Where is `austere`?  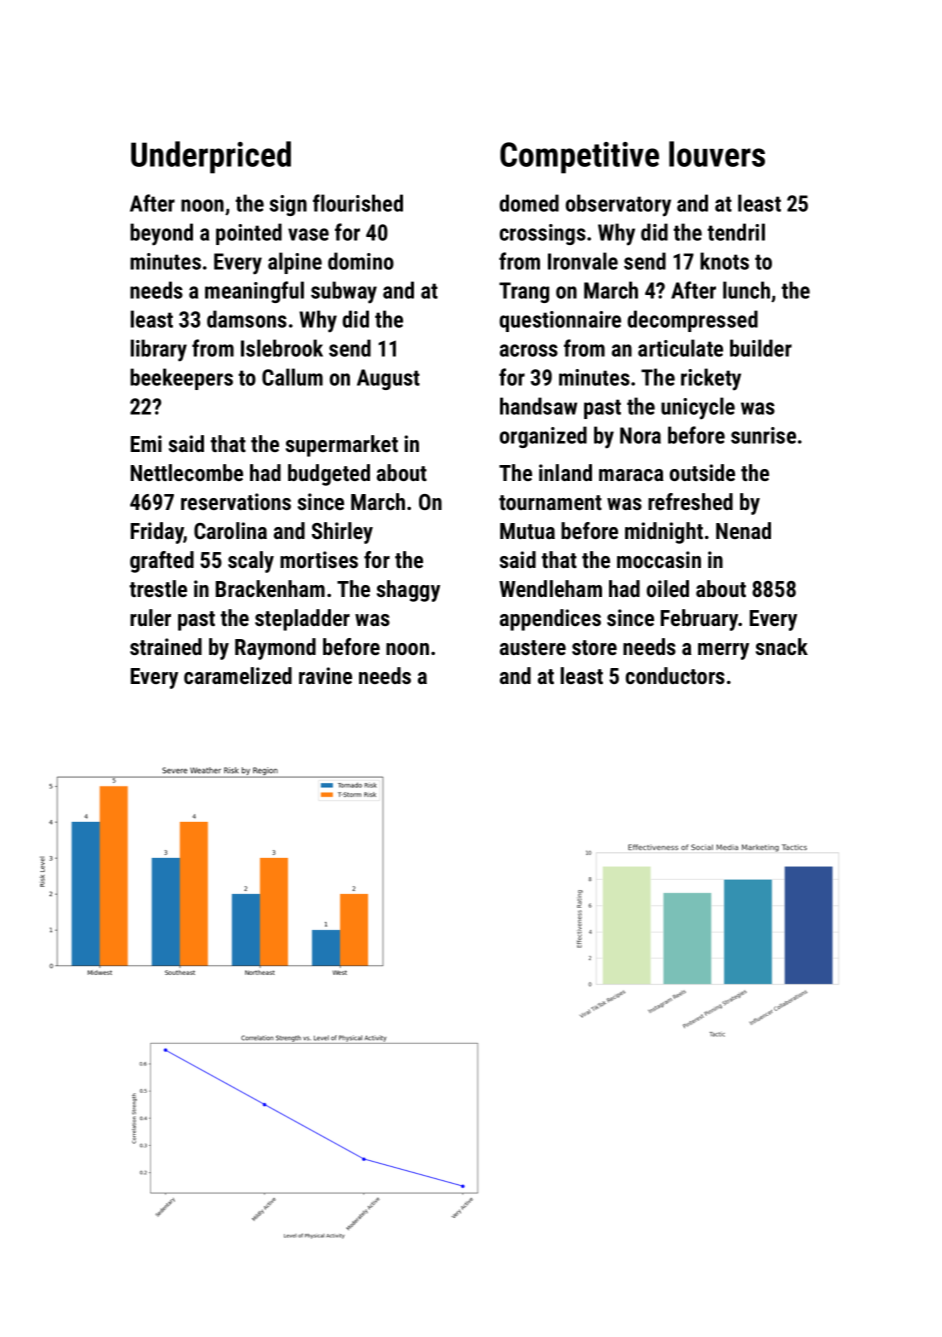 austere is located at coordinates (533, 647).
